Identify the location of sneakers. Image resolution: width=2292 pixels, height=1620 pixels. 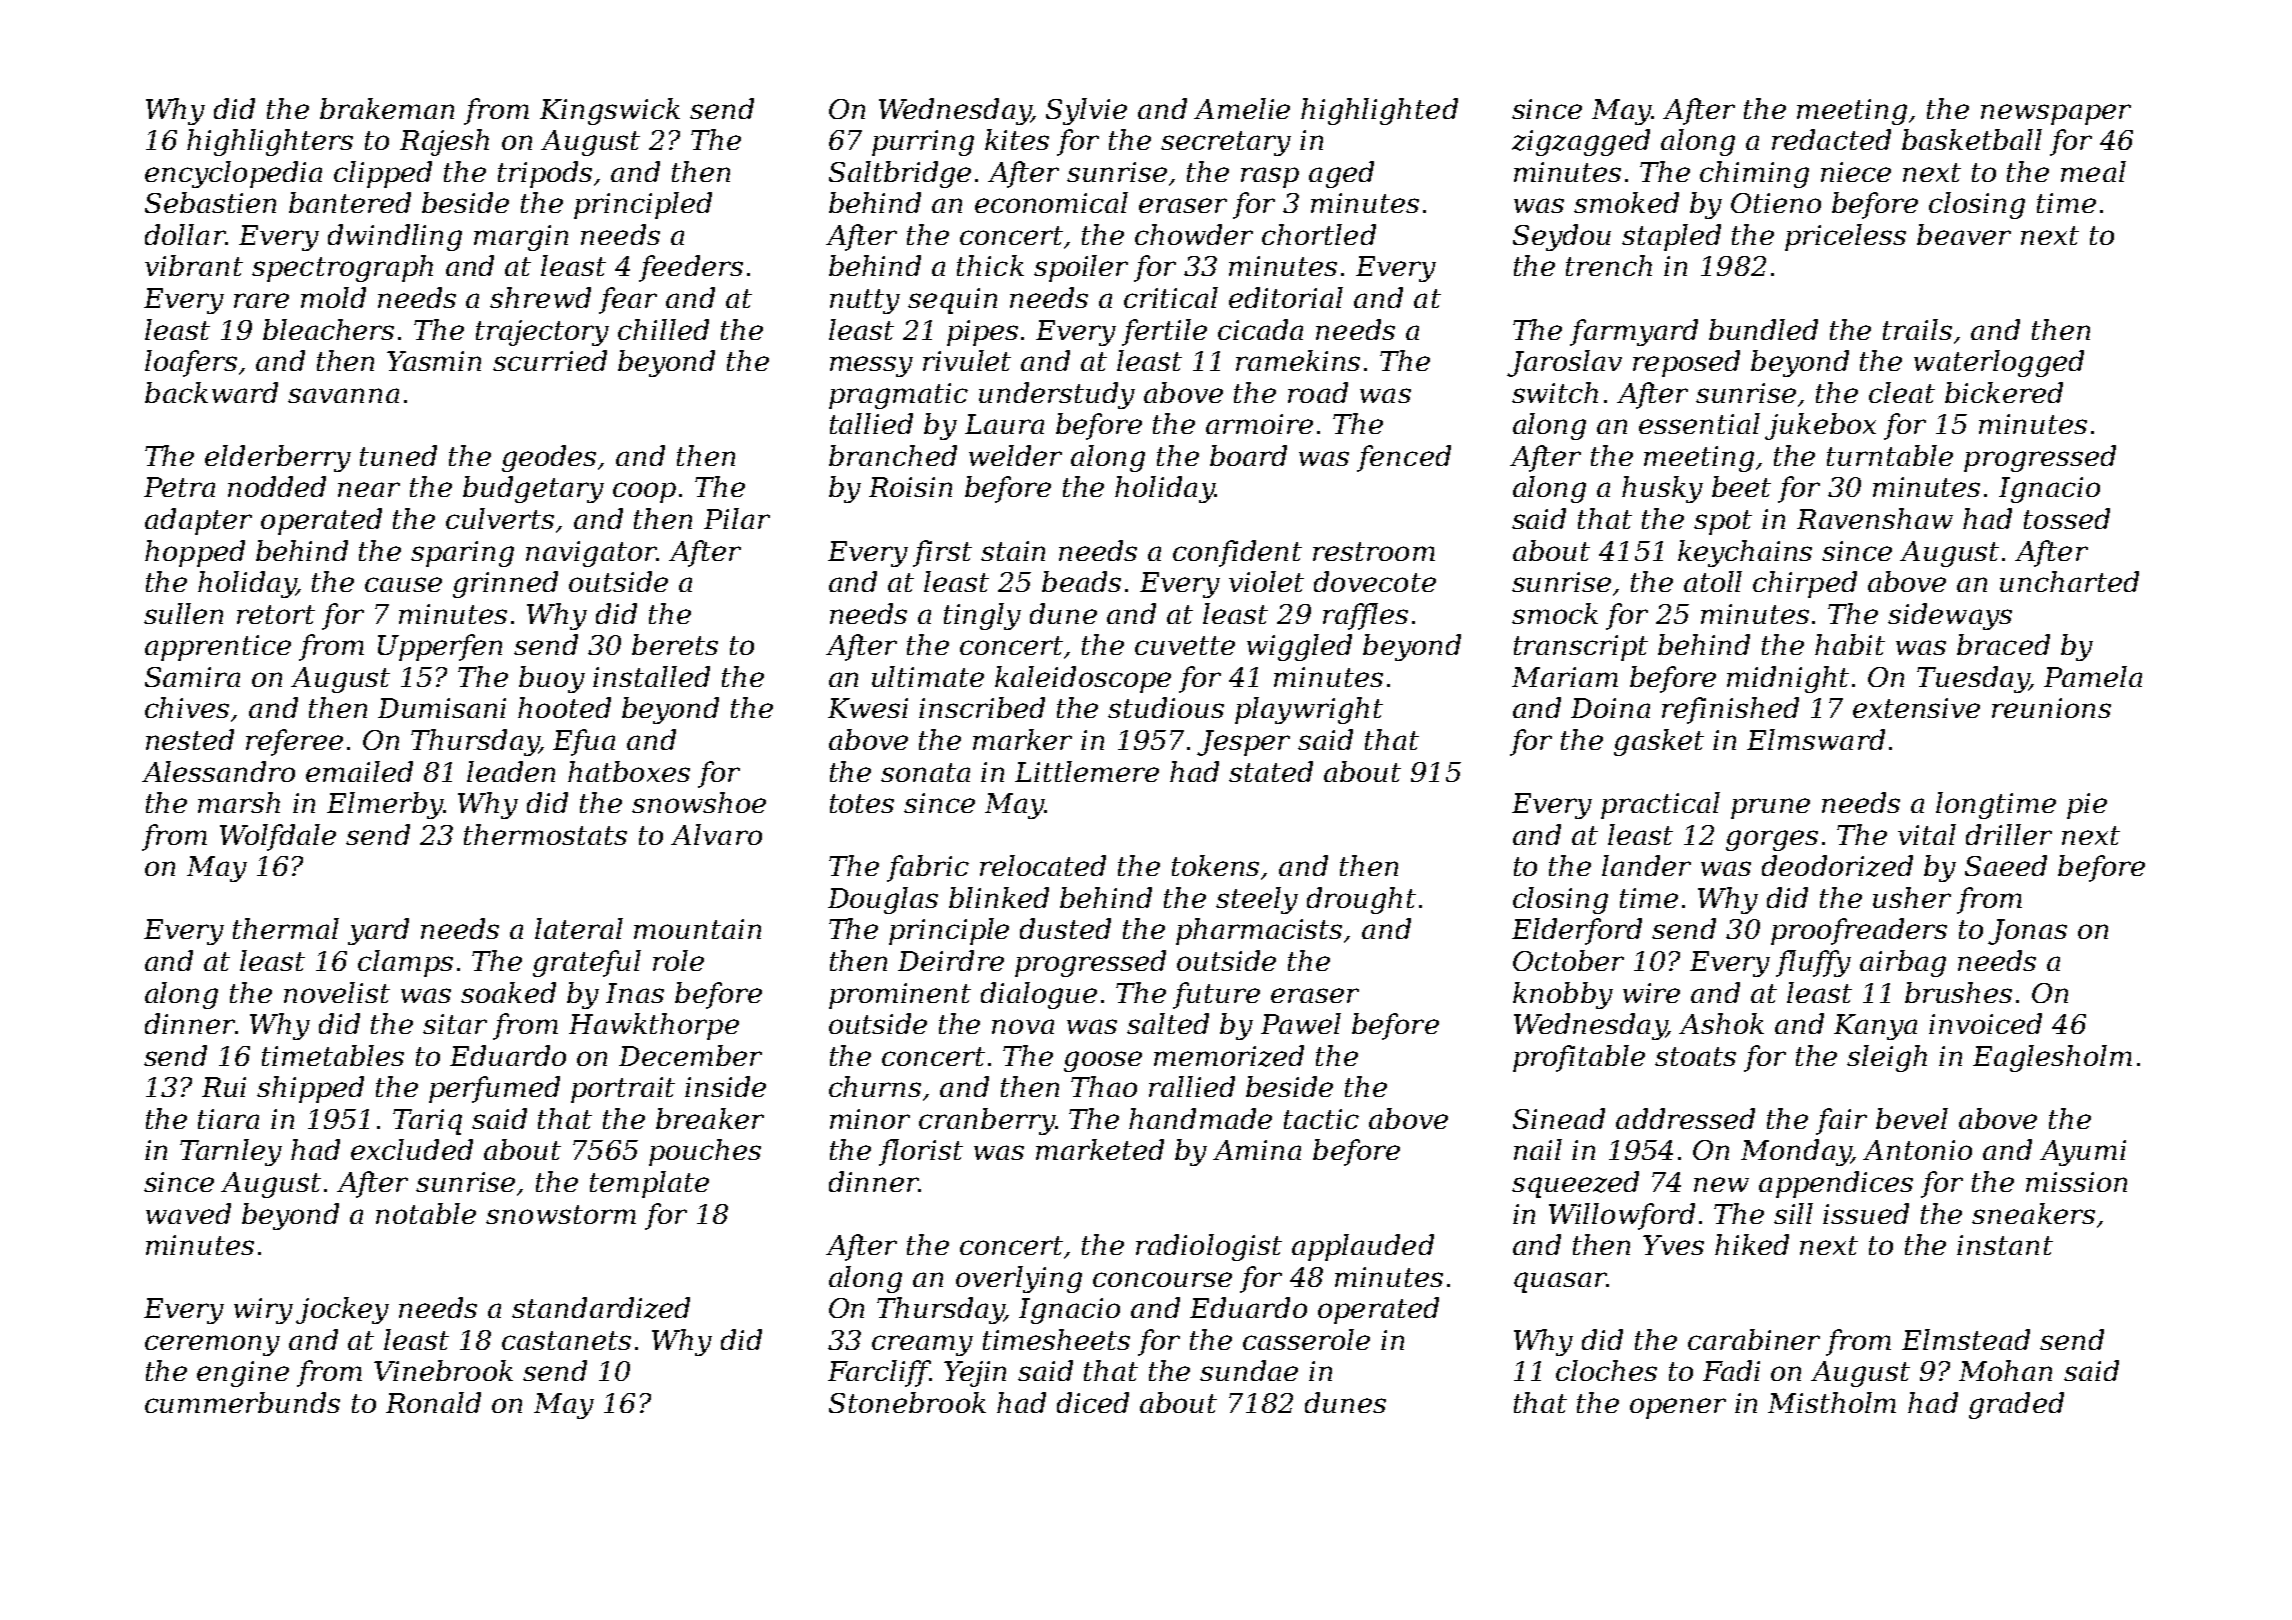
(2033, 1213).
